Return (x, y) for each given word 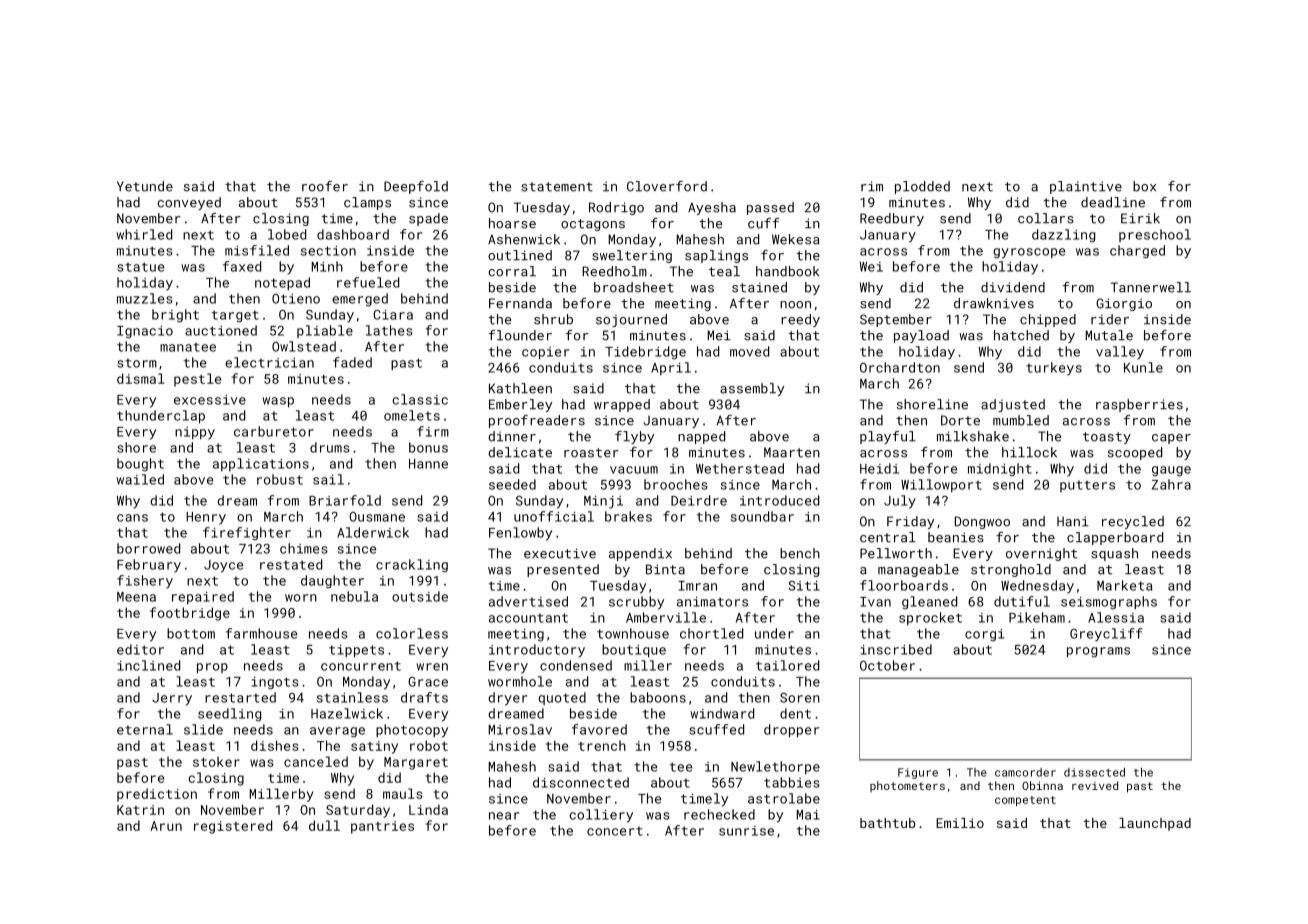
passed (770, 208)
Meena (136, 597)
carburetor (274, 431)
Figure (918, 773)
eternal (145, 729)
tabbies (792, 782)
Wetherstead (740, 468)
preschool (1155, 235)
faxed (242, 266)
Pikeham (1037, 617)
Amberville (666, 617)
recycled (1133, 522)
